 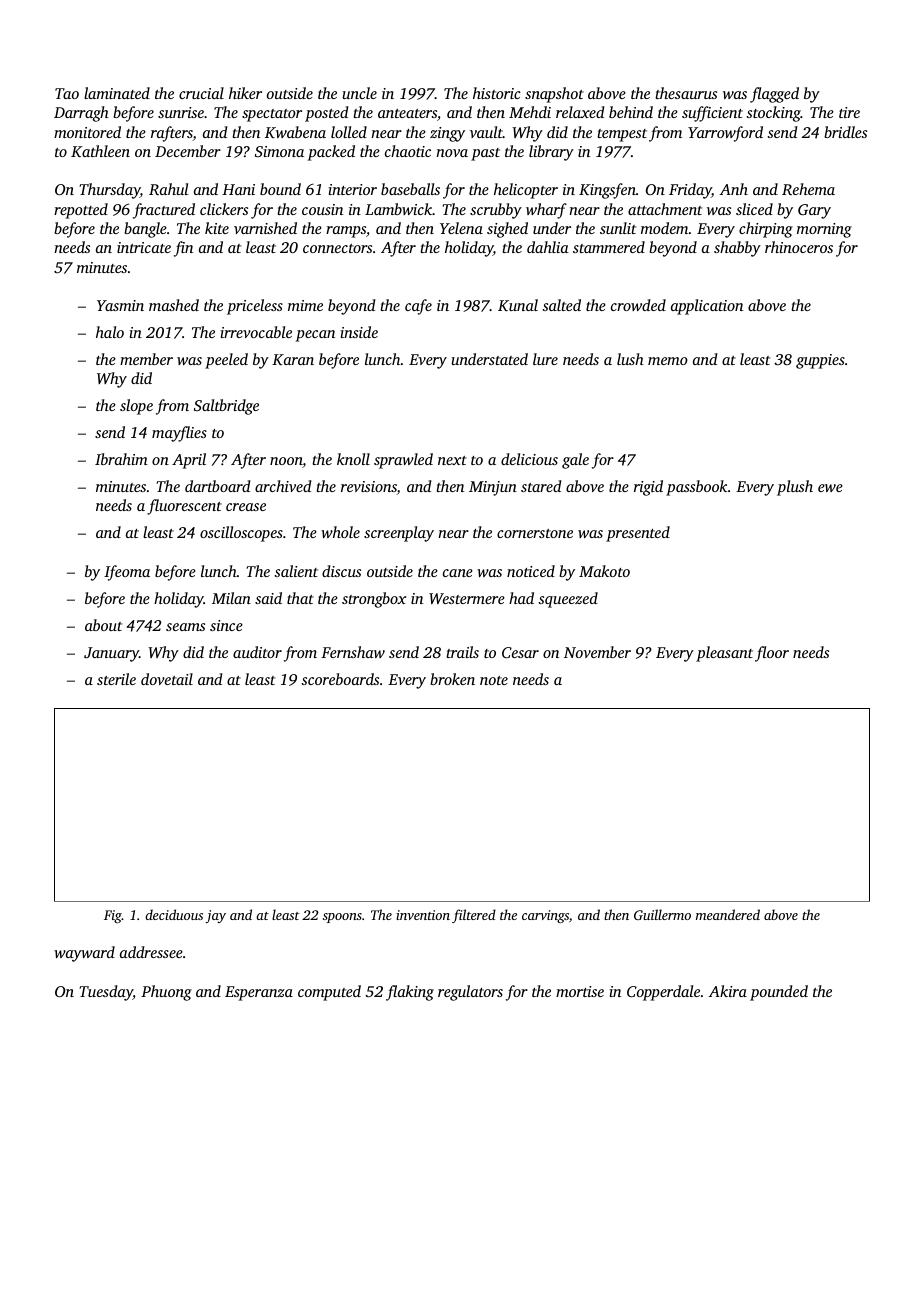 I want to click on ewe, so click(x=830, y=488).
